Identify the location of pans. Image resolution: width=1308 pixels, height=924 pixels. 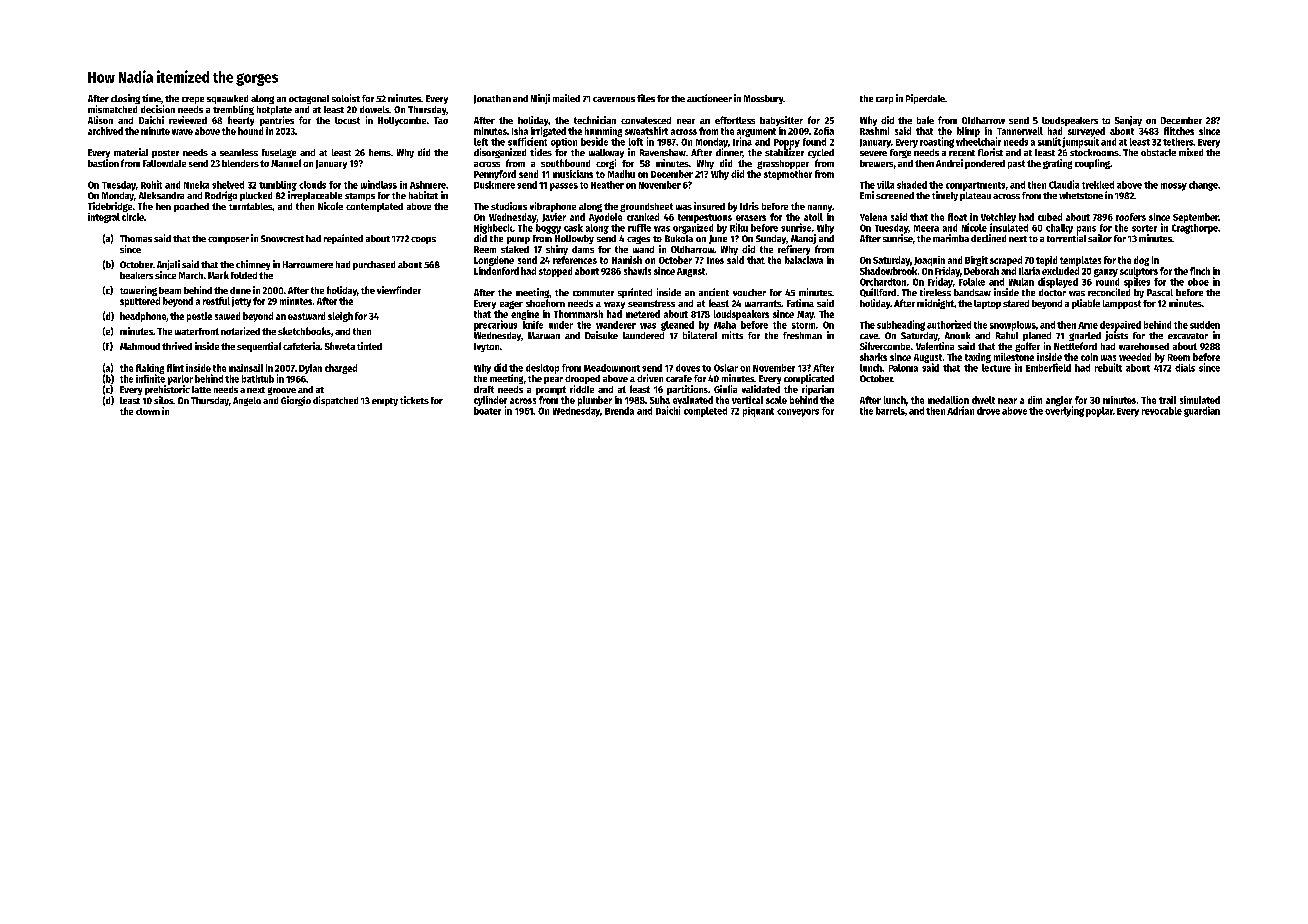
(1086, 230).
